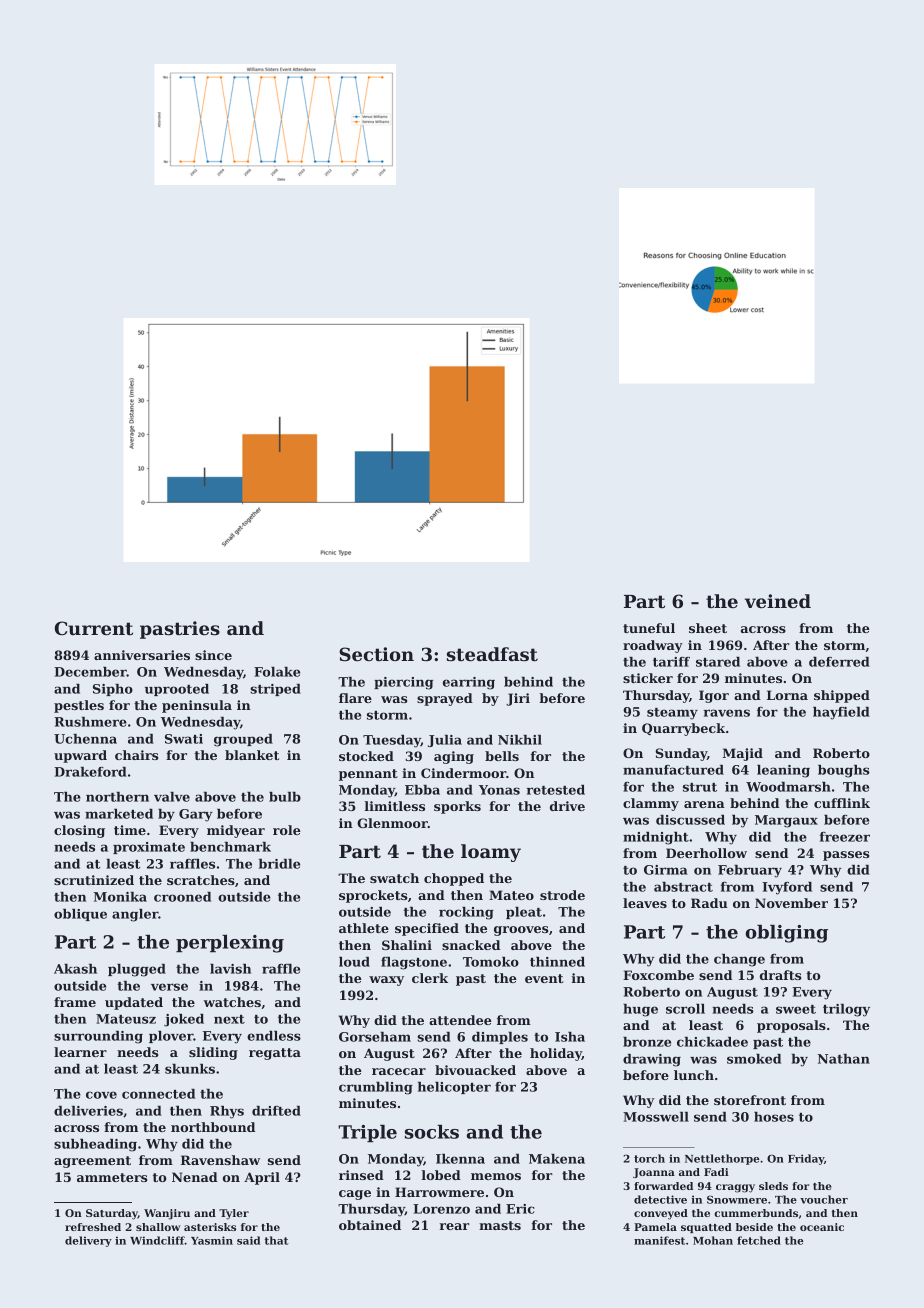  Describe the element at coordinates (659, 1240) in the screenshot. I see `manifest` at that location.
